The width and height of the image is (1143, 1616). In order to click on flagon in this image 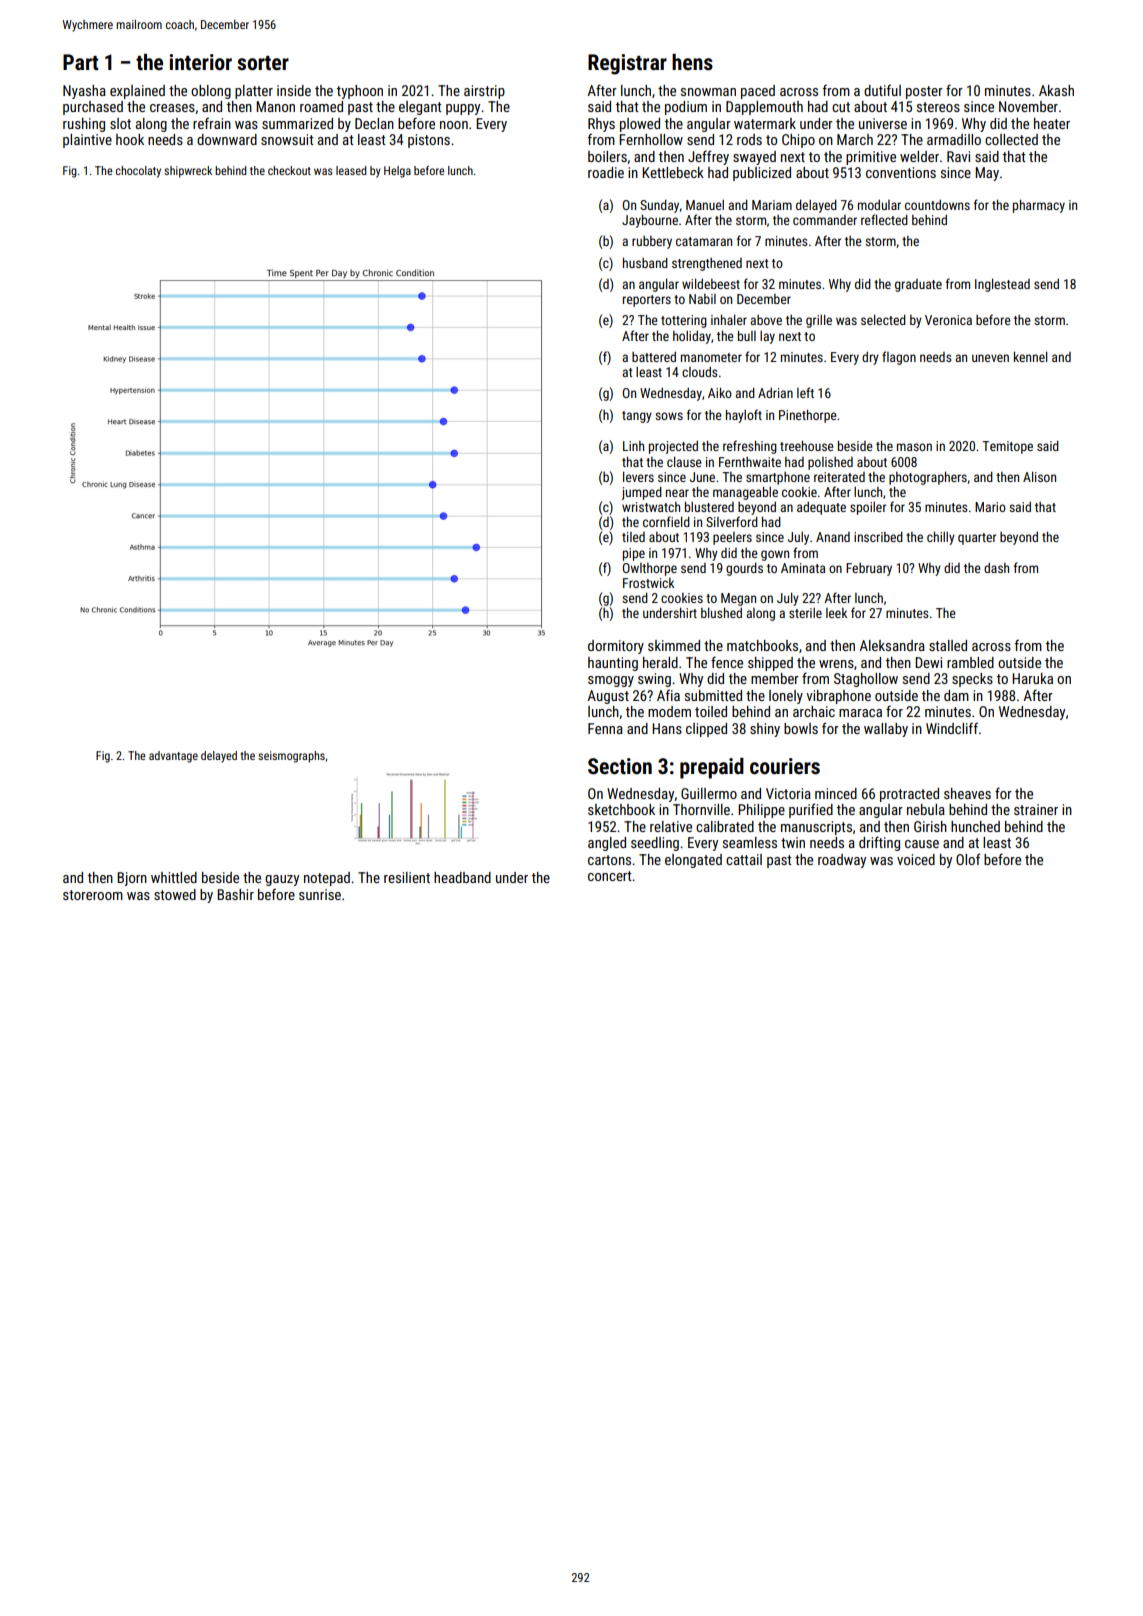, I will do `click(899, 358)`.
